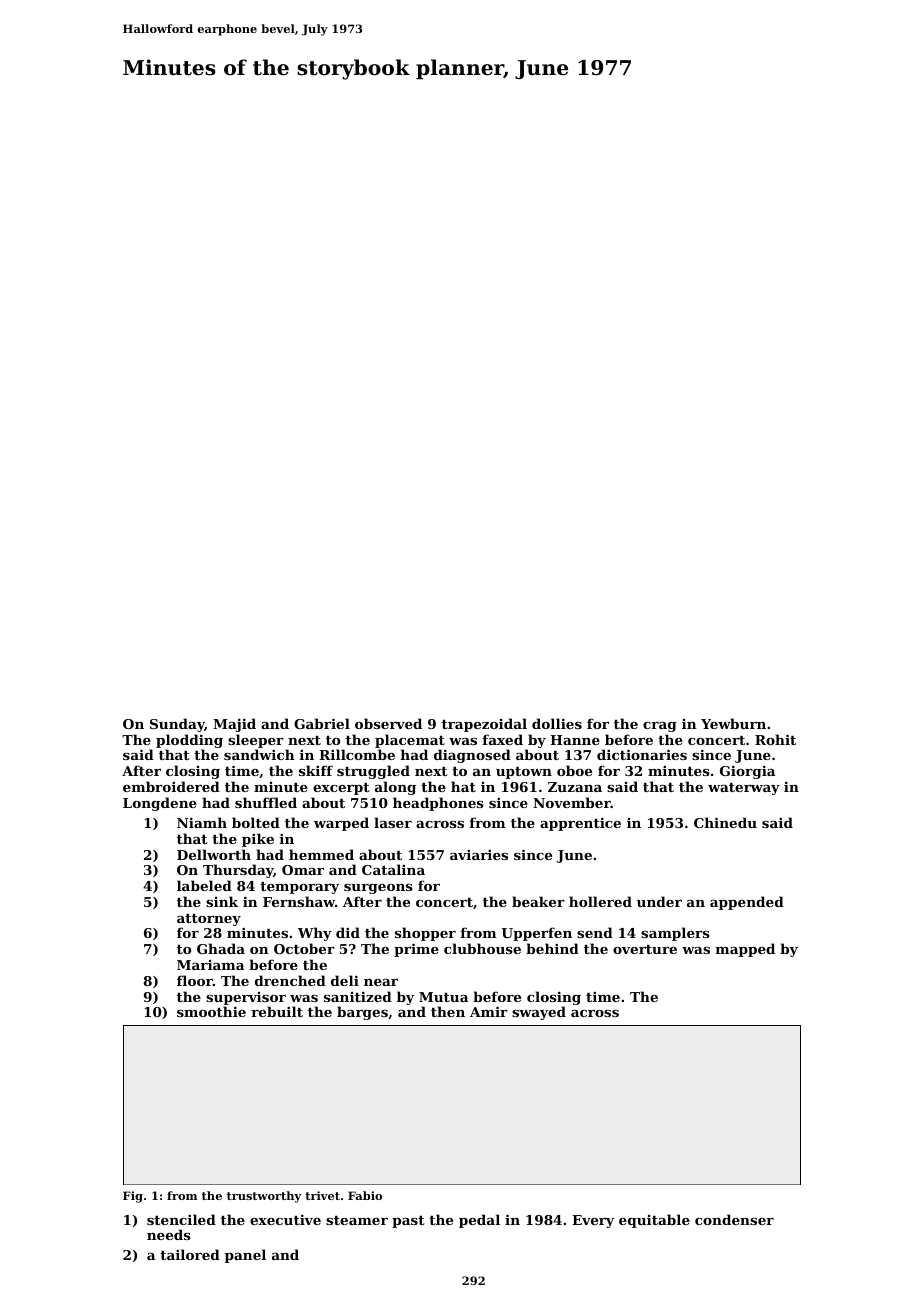 Image resolution: width=924 pixels, height=1308 pixels. What do you see at coordinates (357, 1220) in the screenshot?
I see `steamer` at bounding box center [357, 1220].
